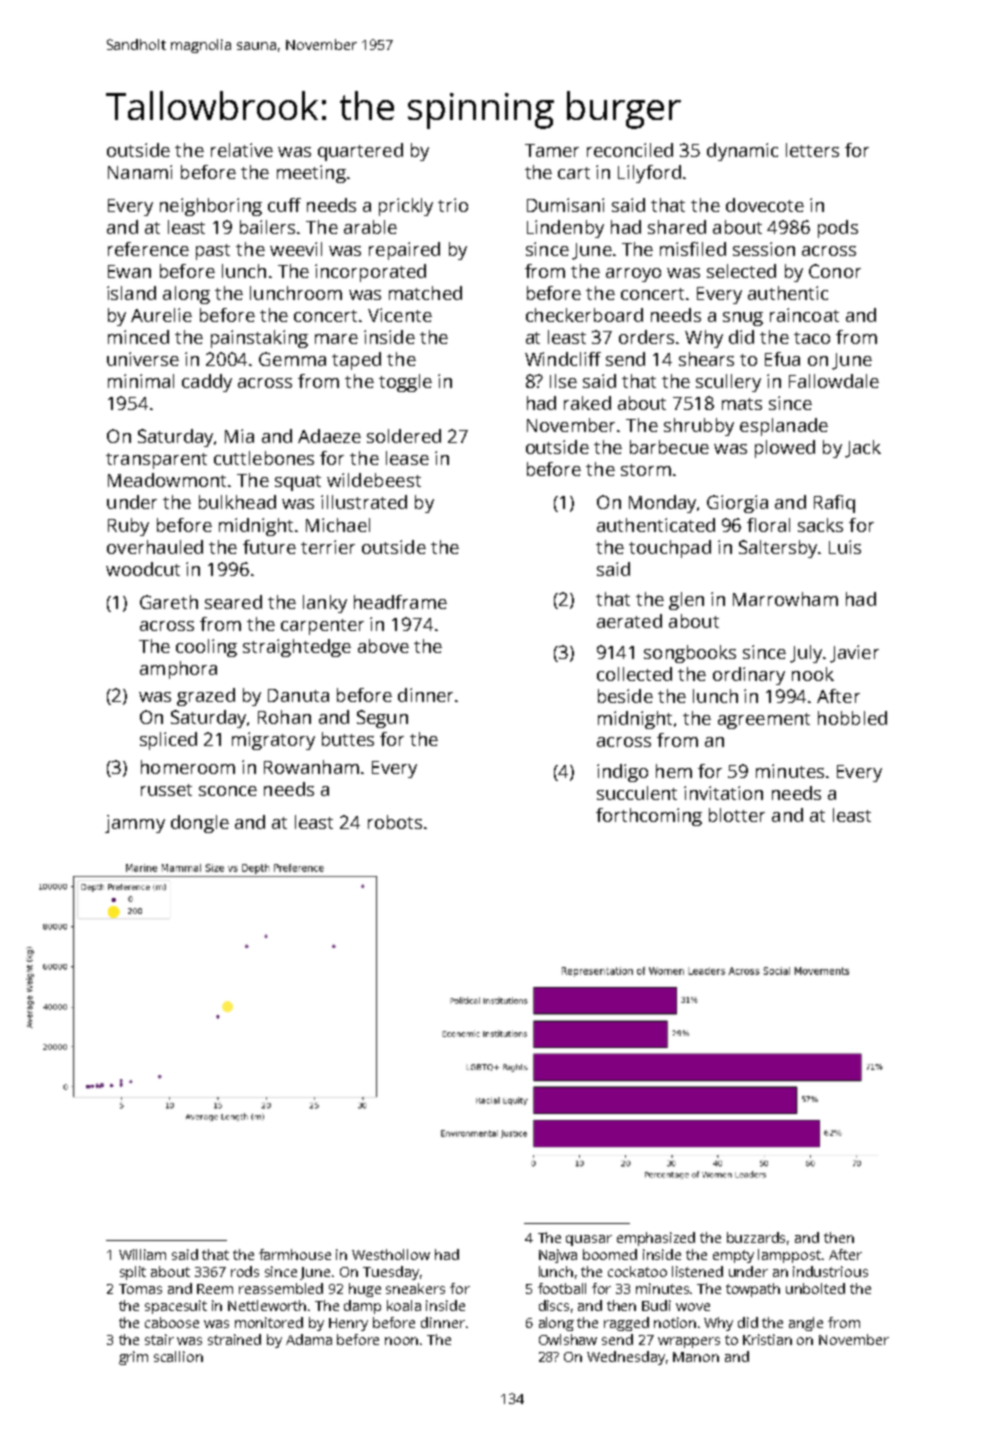  I want to click on farmhouse, so click(295, 1254).
